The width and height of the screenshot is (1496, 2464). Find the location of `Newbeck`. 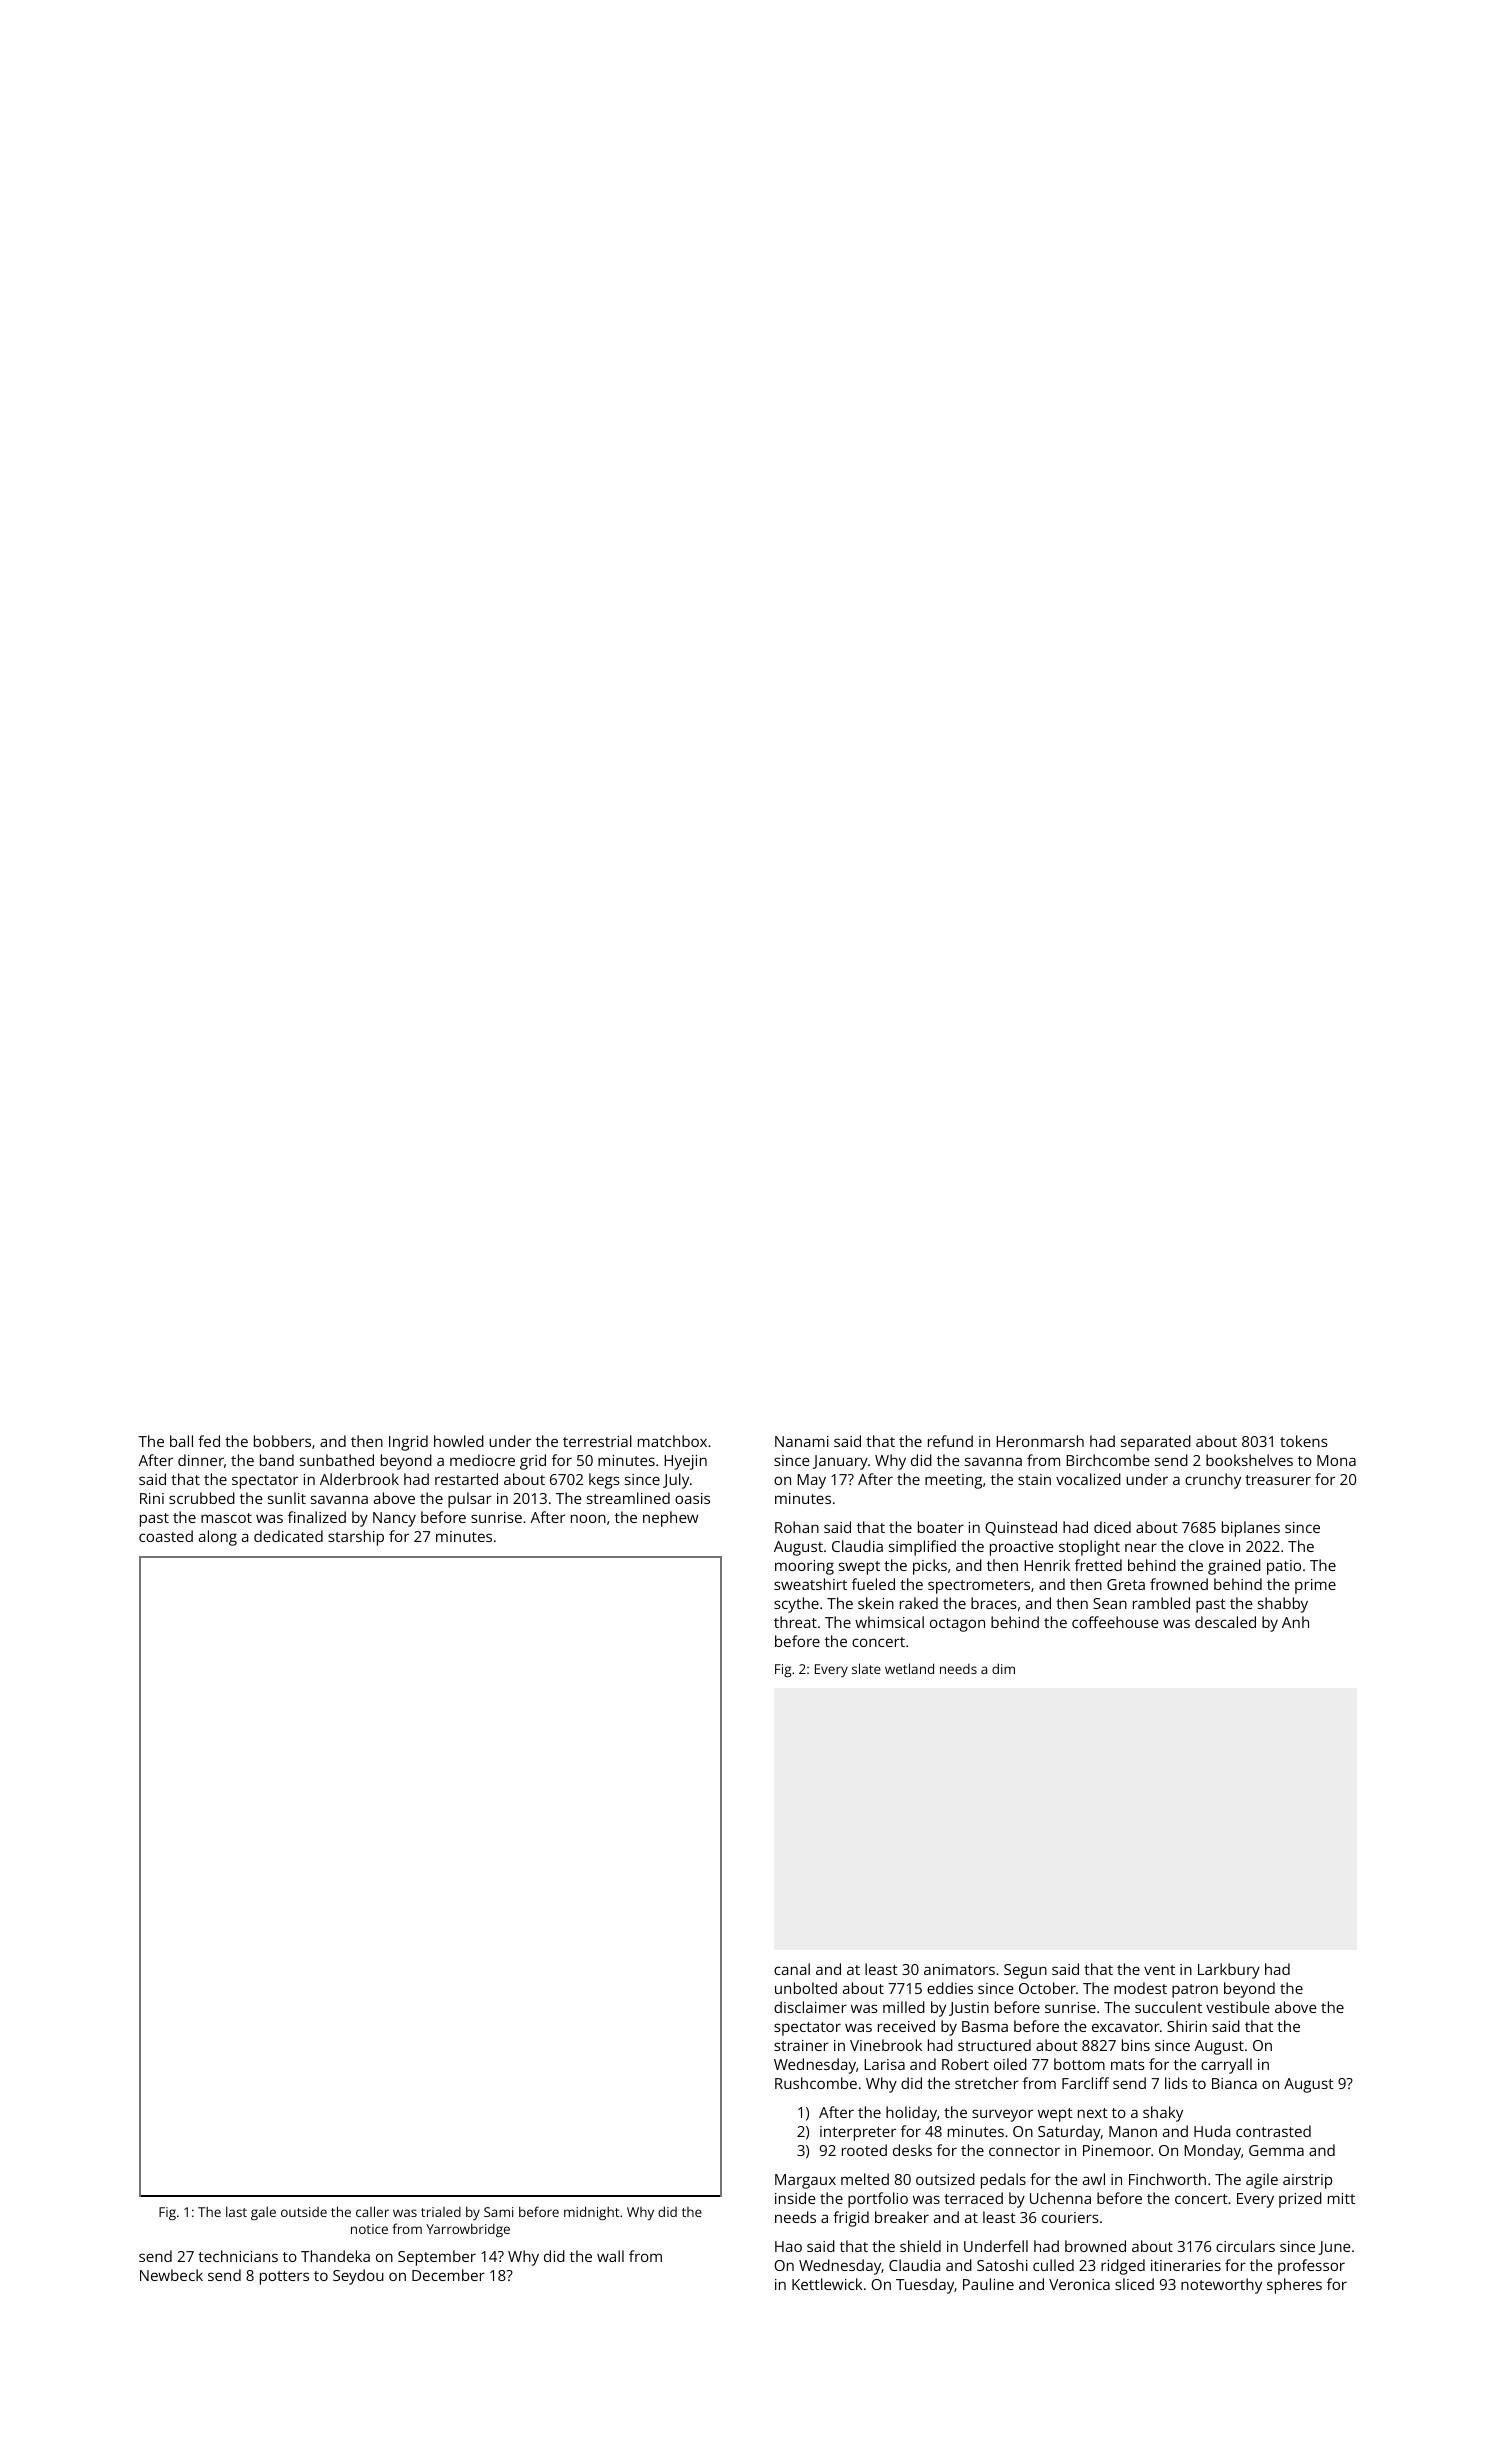

Newbeck is located at coordinates (171, 2275).
